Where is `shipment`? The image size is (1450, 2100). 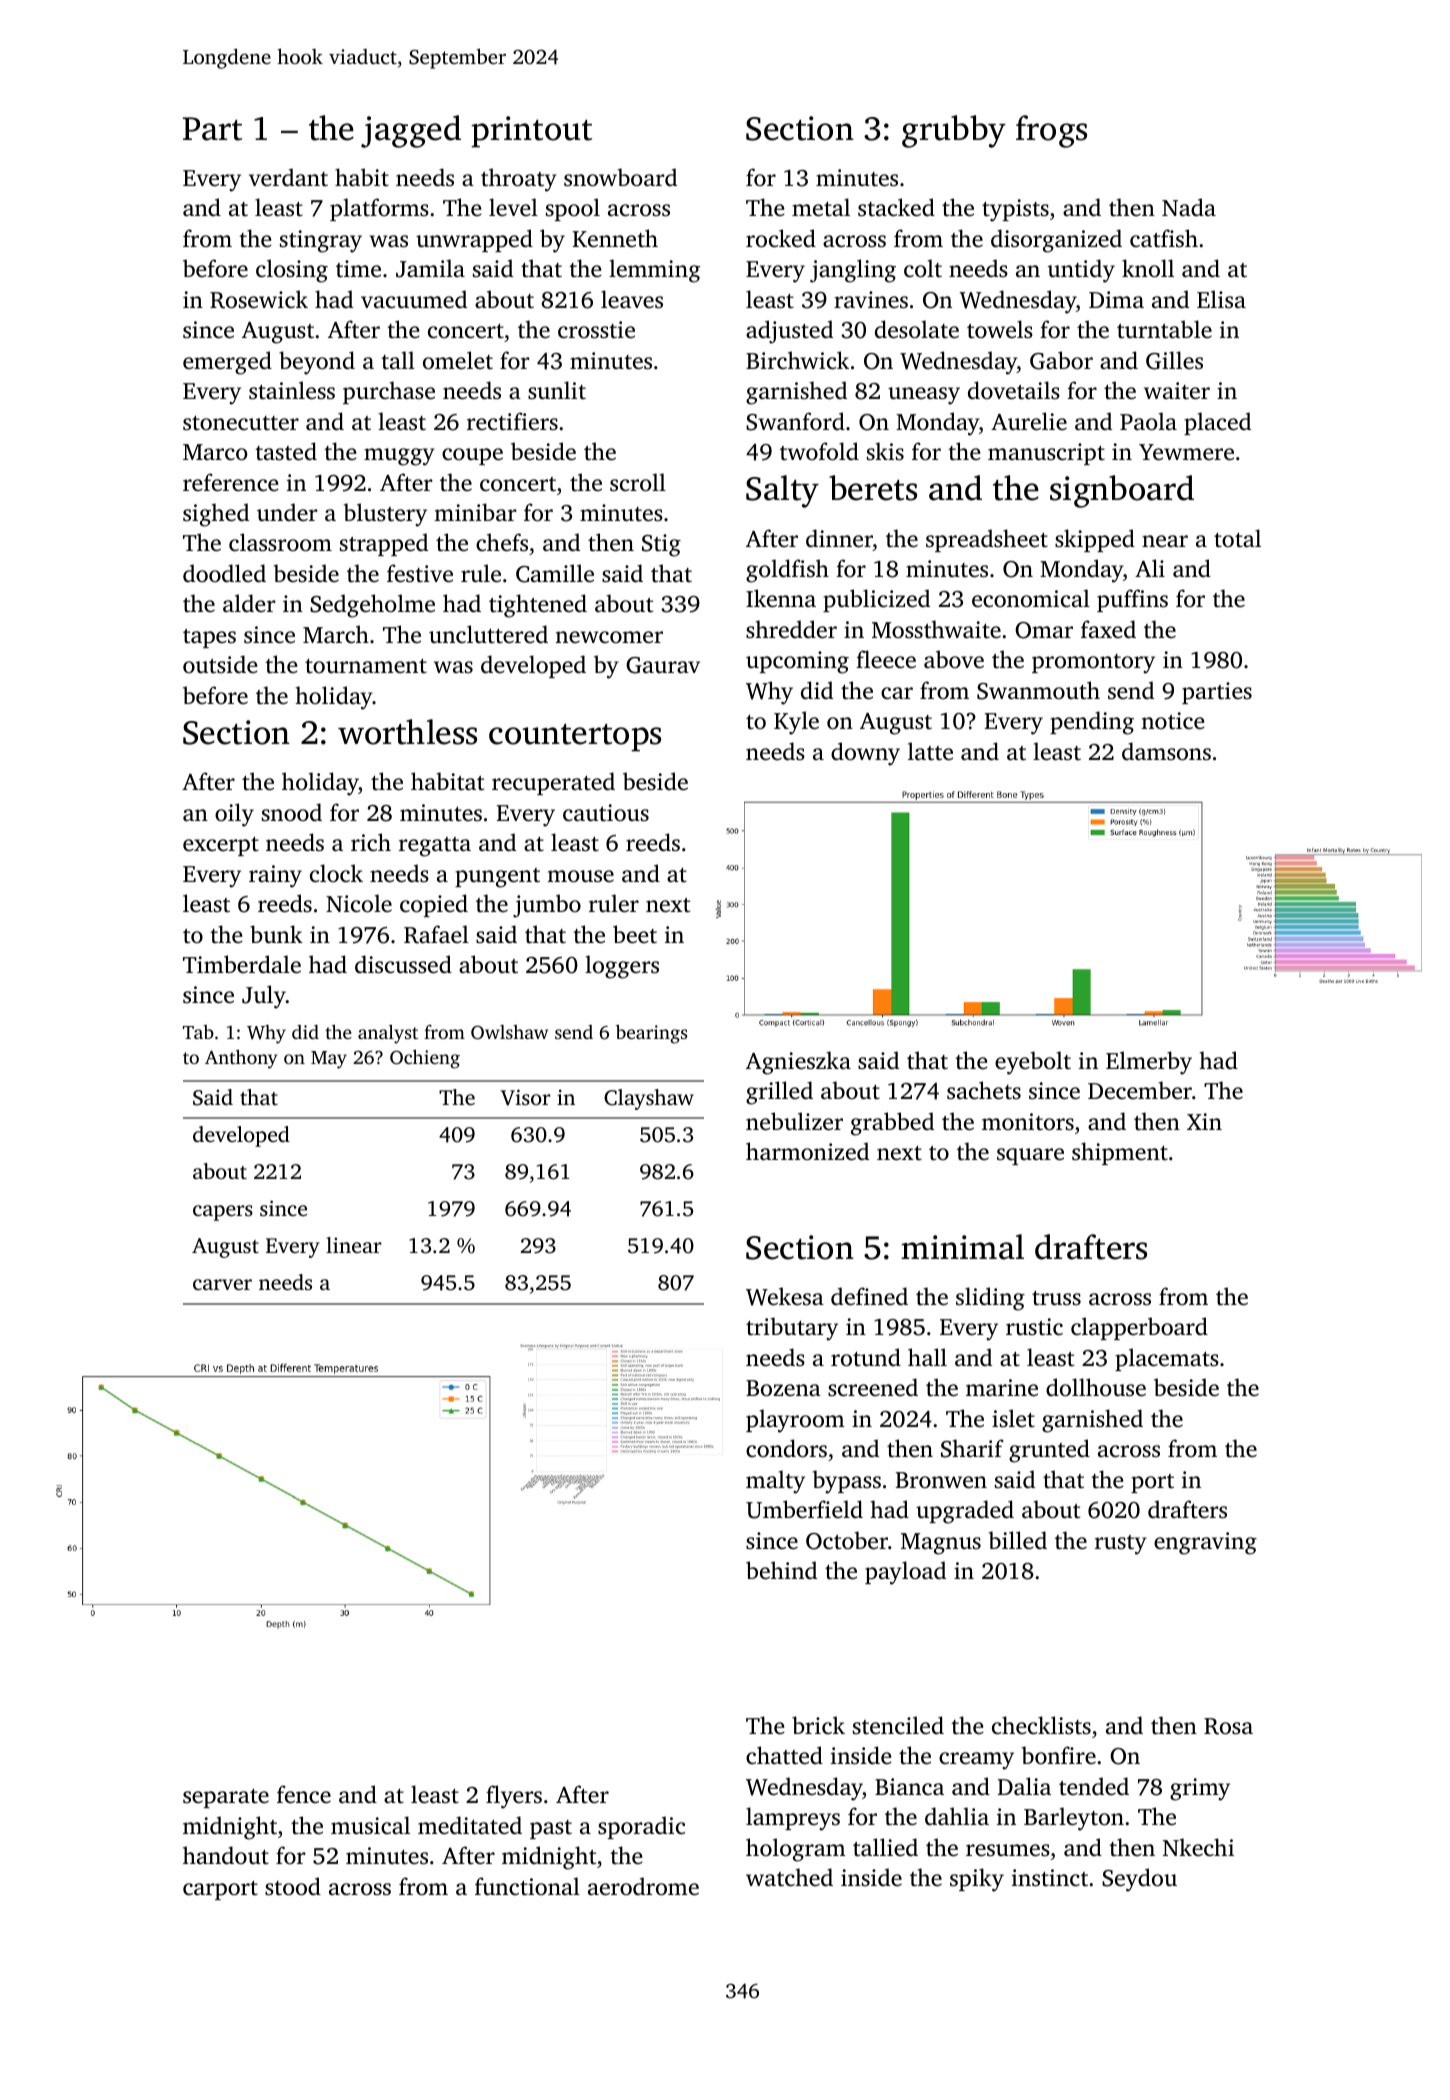
shipment is located at coordinates (1120, 1153).
